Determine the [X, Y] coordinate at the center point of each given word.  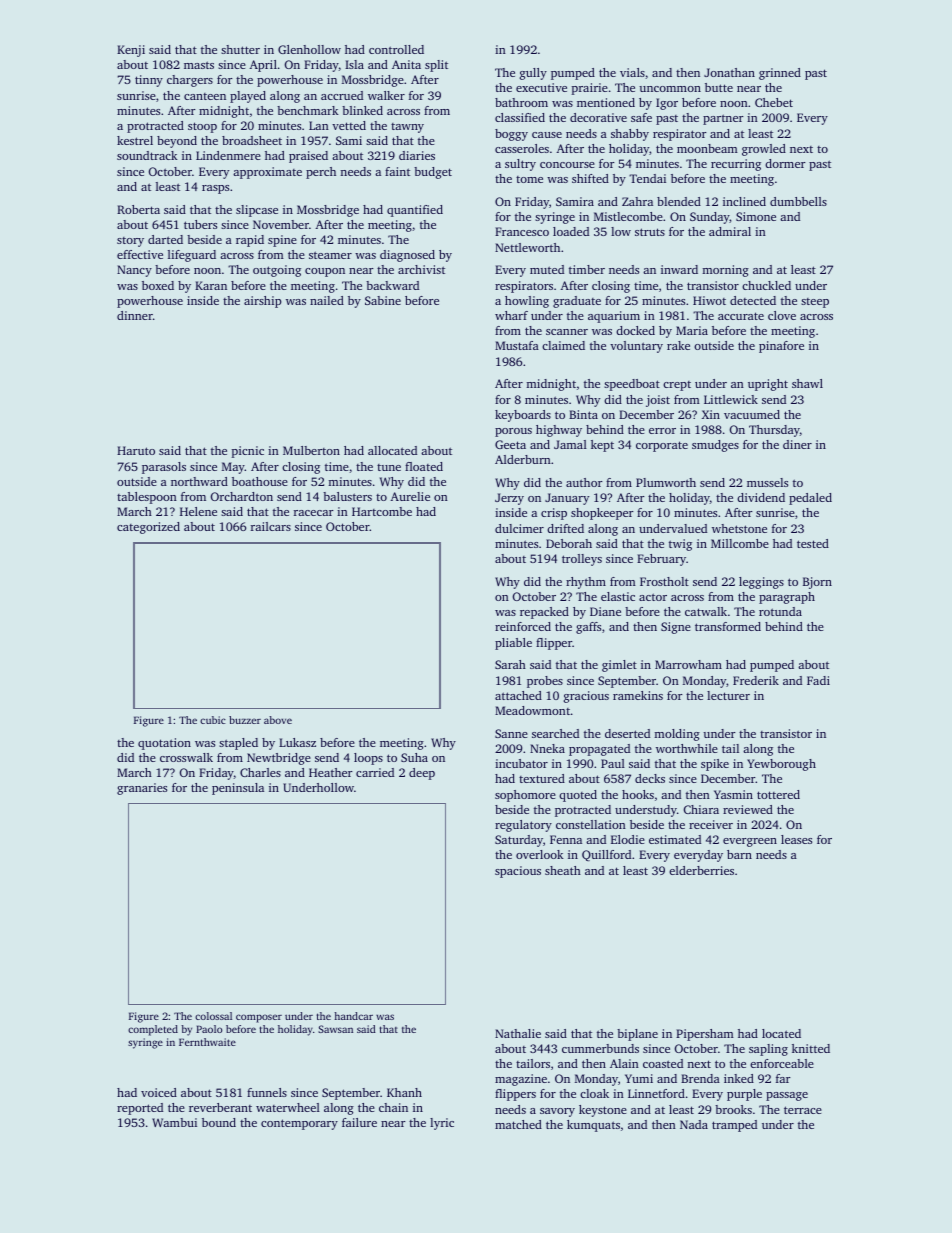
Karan [211, 285]
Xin [711, 414]
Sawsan [335, 1029]
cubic [213, 720]
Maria [692, 330]
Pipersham [705, 1035]
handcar [353, 1016]
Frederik [756, 680]
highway [559, 431]
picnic [248, 452]
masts [199, 65]
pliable [513, 644]
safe [641, 117]
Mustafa [517, 345]
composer [259, 1018]
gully [533, 74]
